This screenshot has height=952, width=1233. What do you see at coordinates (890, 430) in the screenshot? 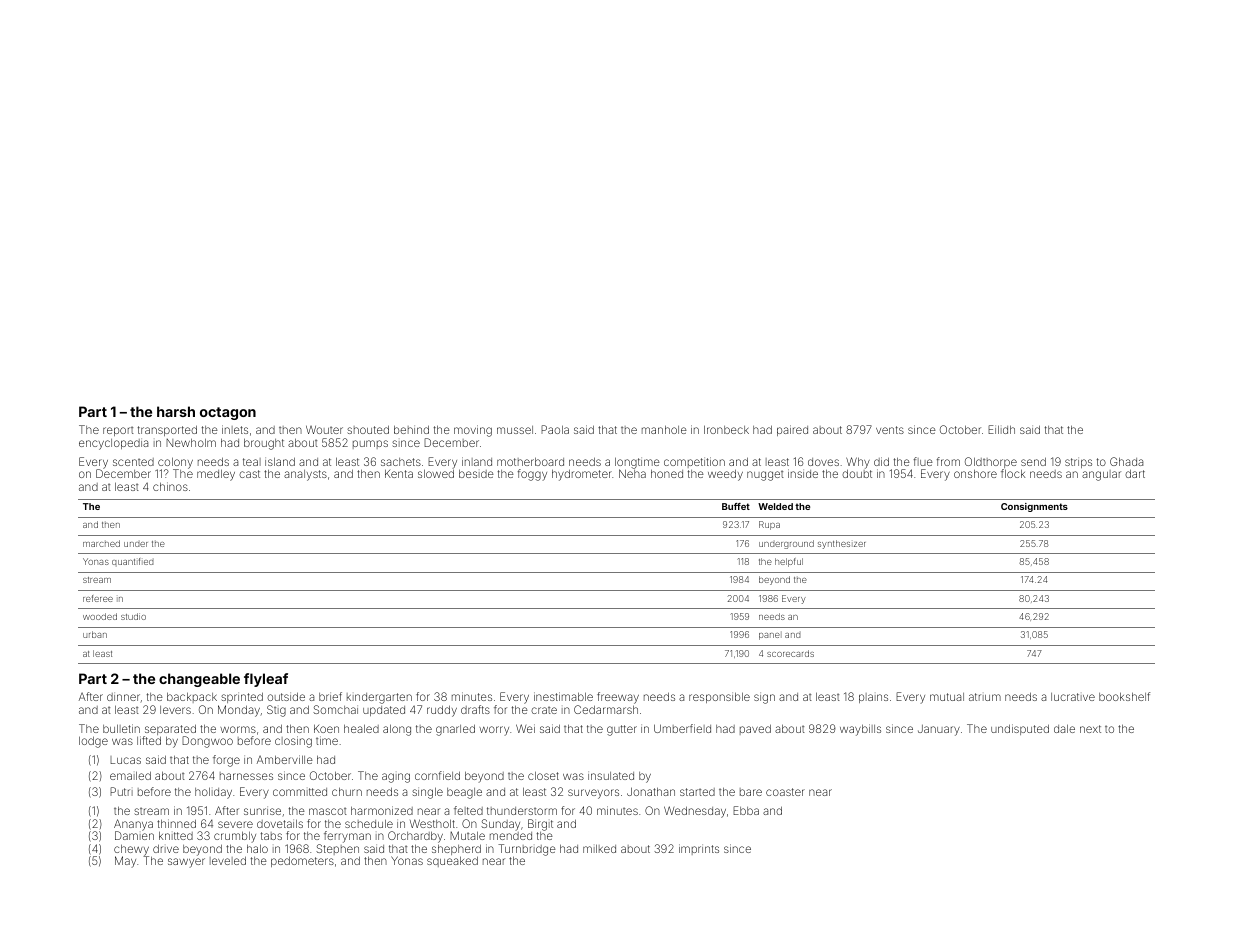
I see `vents` at bounding box center [890, 430].
